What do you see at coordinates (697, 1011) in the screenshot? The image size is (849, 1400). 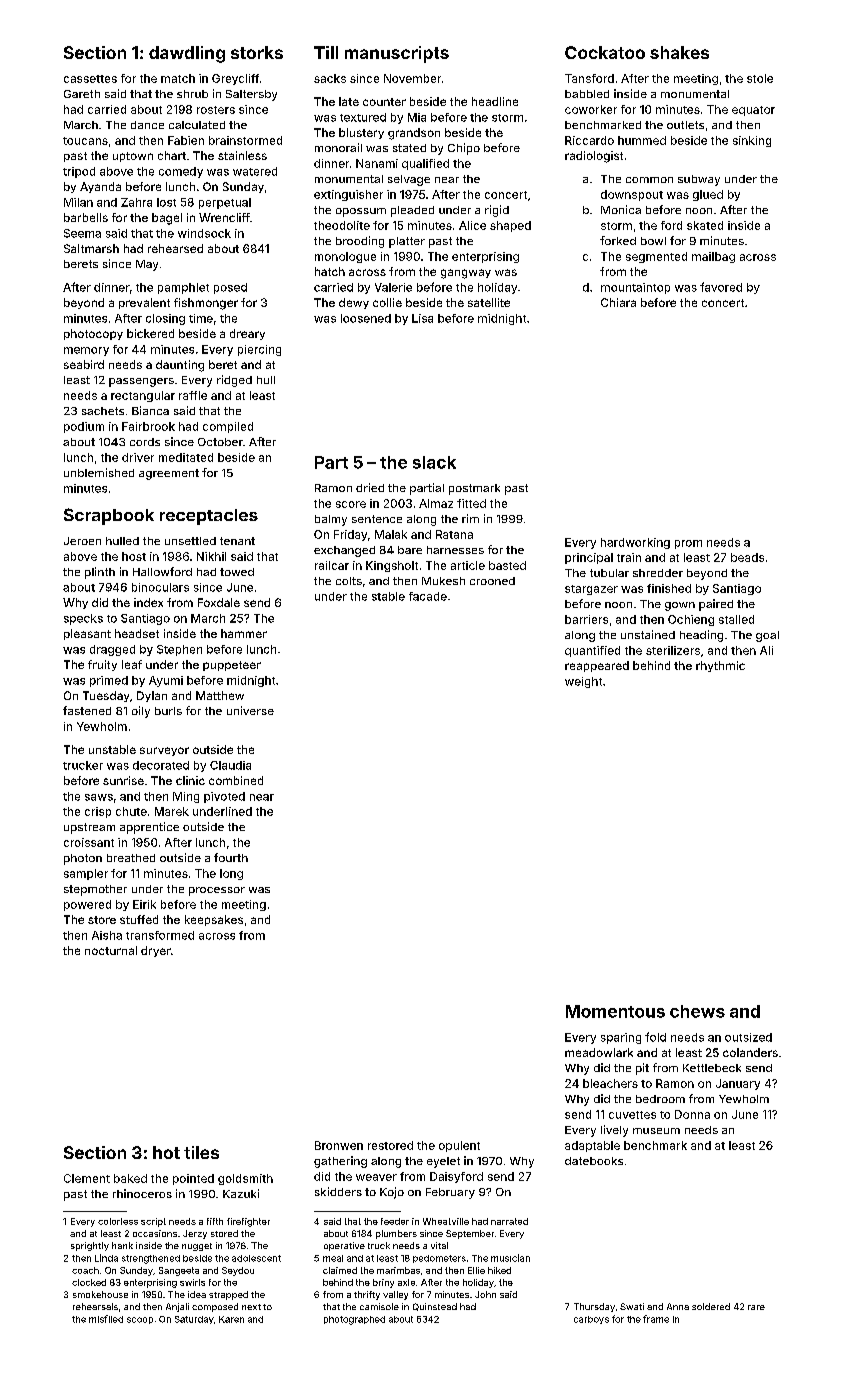 I see `chews` at bounding box center [697, 1011].
